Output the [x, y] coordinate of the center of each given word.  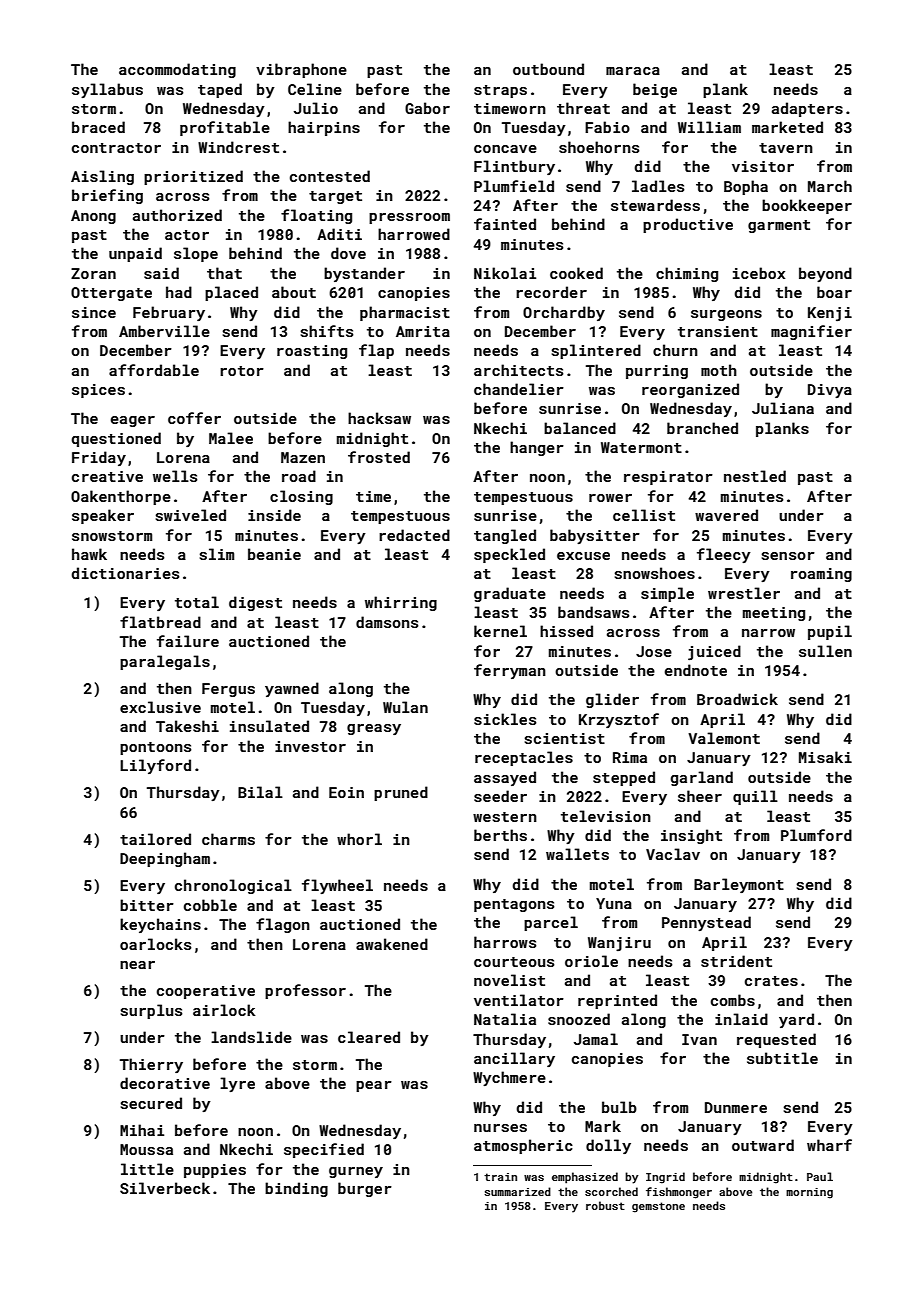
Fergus [228, 690]
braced [98, 127]
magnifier [811, 332]
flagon [283, 925]
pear [374, 1086]
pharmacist [405, 313]
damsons [387, 622]
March [830, 186]
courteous [514, 962]
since [94, 312]
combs [733, 1000]
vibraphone [301, 70]
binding [296, 1189]
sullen [825, 651]
